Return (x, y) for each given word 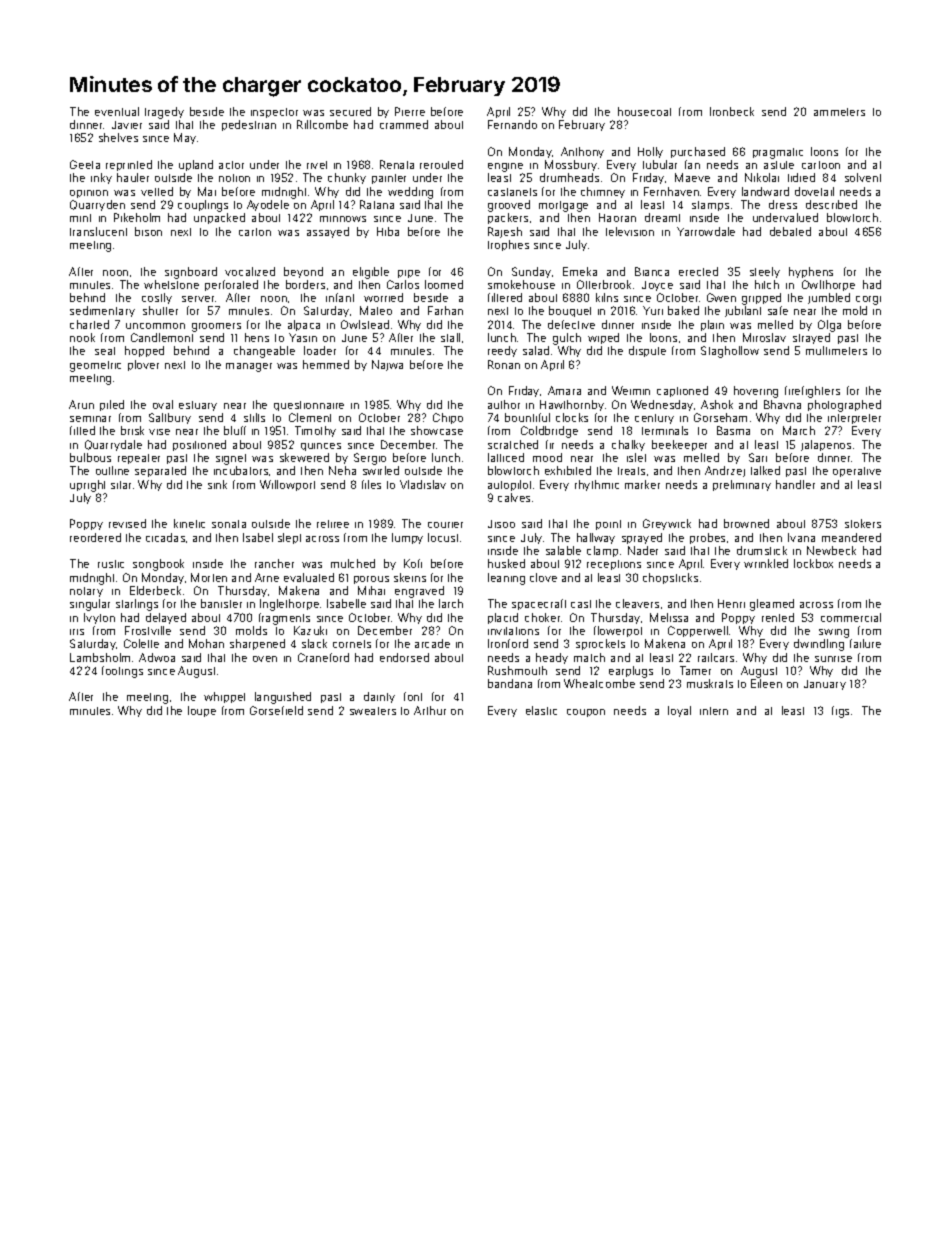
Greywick (667, 524)
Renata (397, 164)
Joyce (657, 286)
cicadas (165, 537)
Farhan (445, 310)
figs (840, 712)
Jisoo (501, 524)
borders (305, 284)
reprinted (129, 165)
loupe (202, 711)
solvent (863, 177)
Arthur (430, 710)
